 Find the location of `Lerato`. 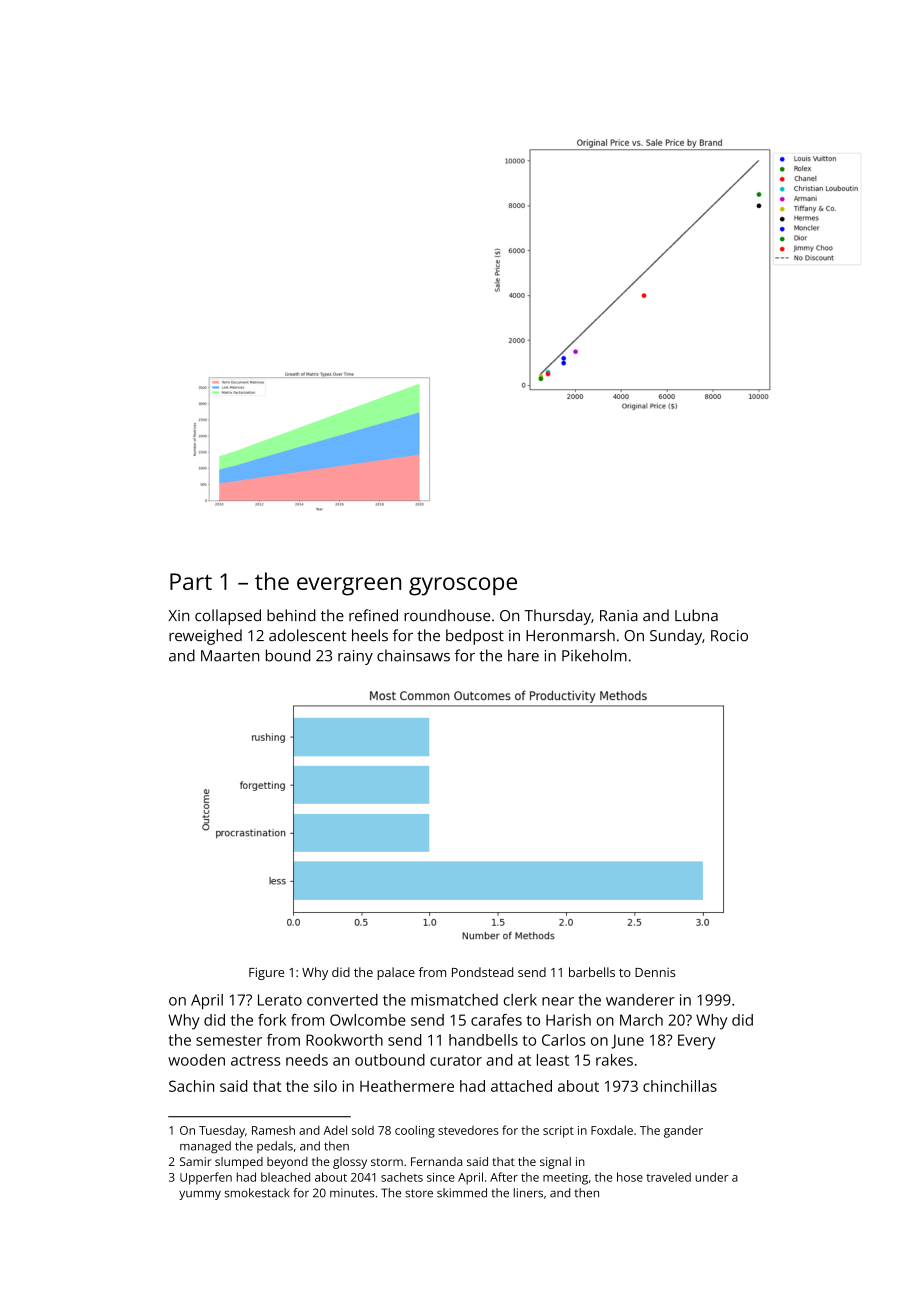

Lerato is located at coordinates (280, 1000).
